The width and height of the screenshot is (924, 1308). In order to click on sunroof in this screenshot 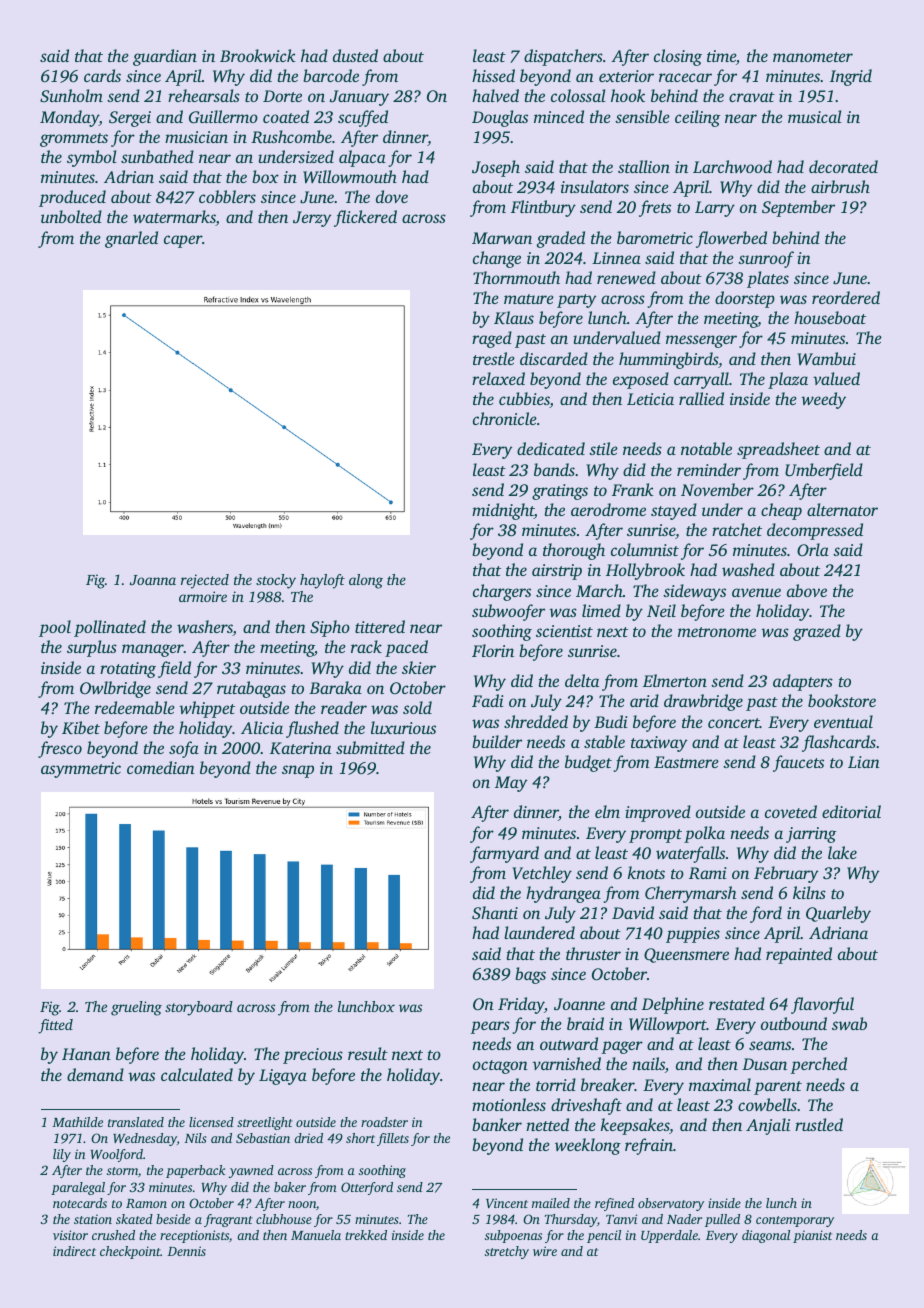, I will do `click(766, 259)`.
